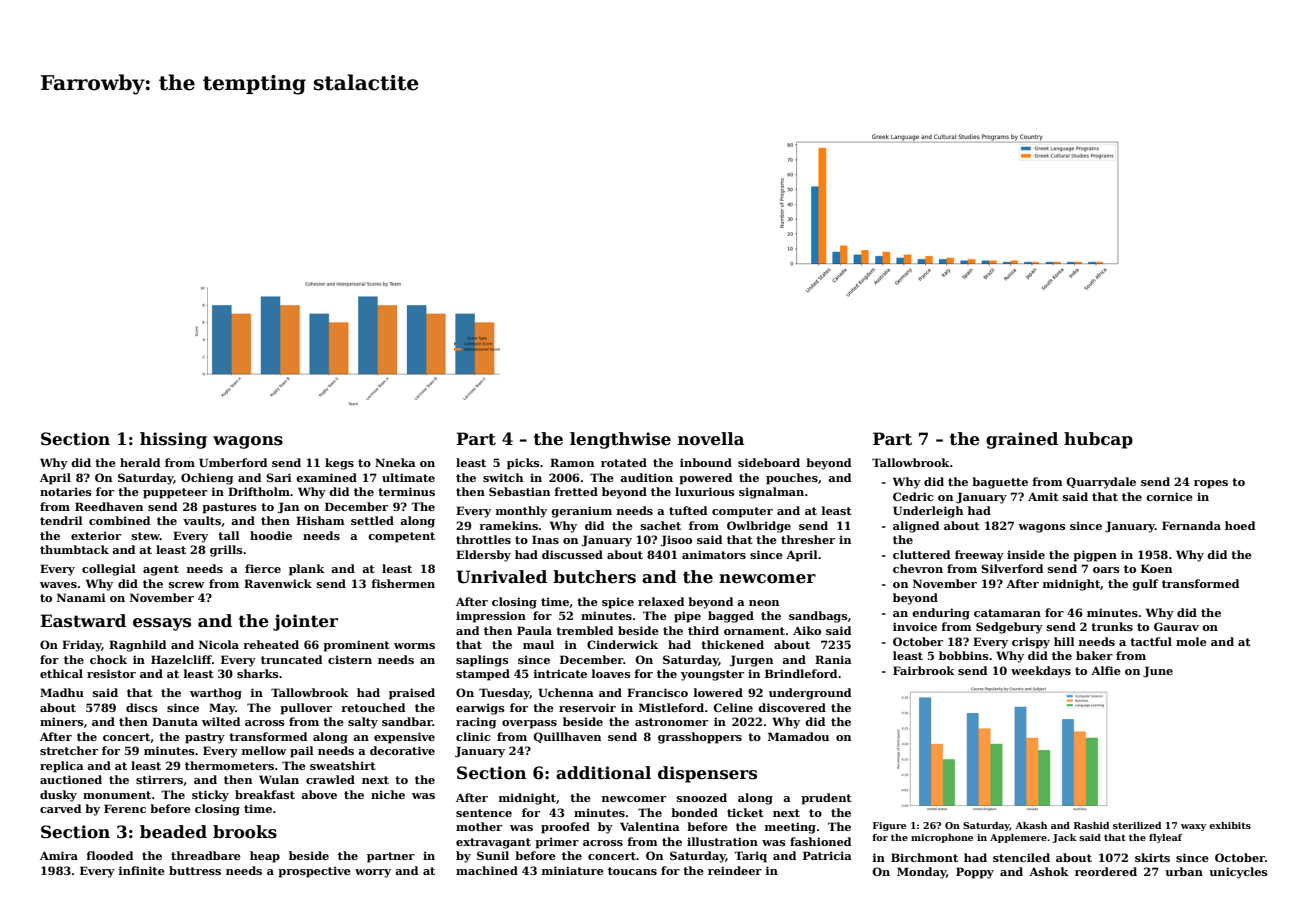 The width and height of the image is (1308, 924). What do you see at coordinates (278, 583) in the image?
I see `Ravenwick` at bounding box center [278, 583].
